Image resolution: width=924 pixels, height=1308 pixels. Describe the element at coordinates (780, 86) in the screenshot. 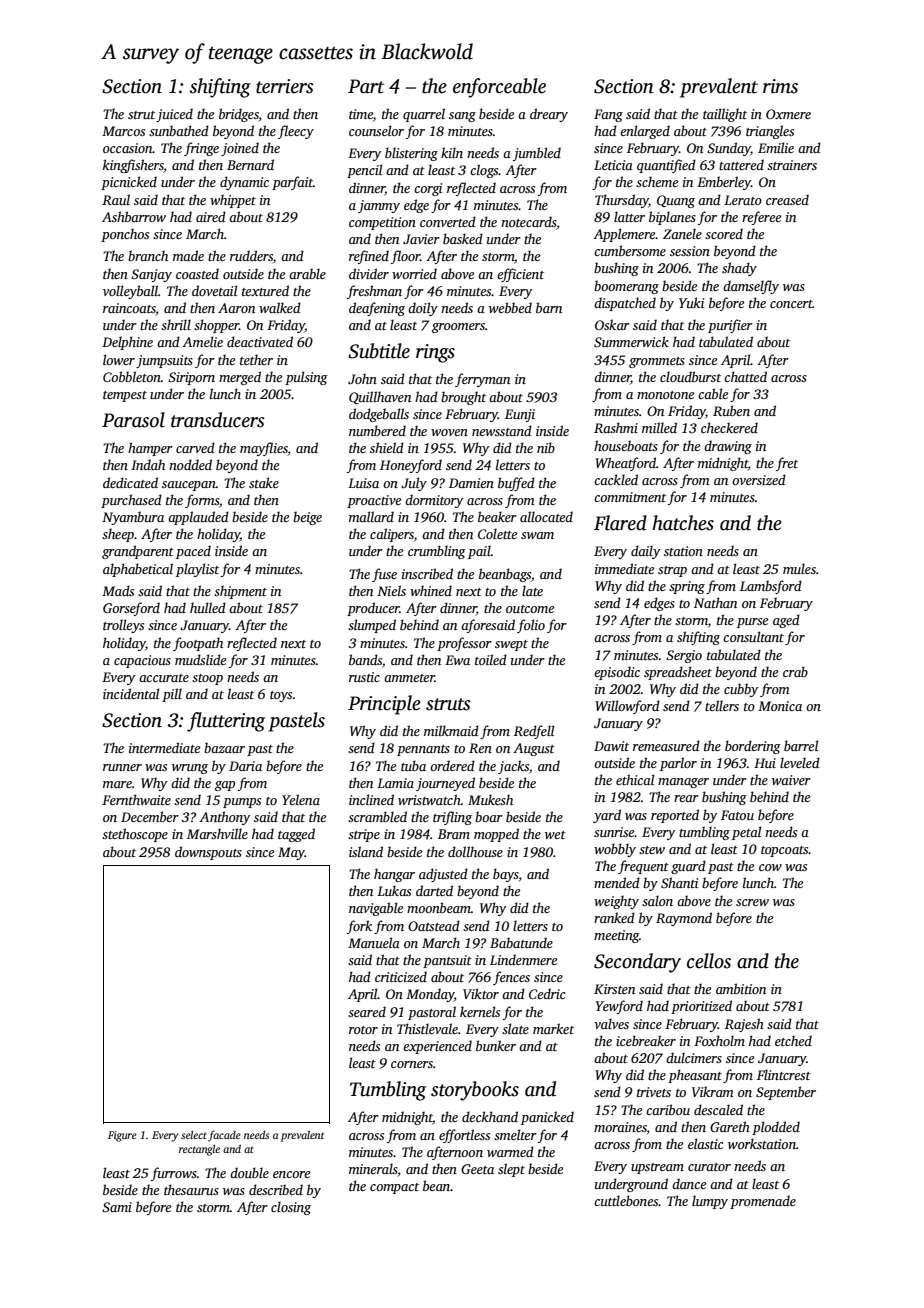

I see `rims` at that location.
